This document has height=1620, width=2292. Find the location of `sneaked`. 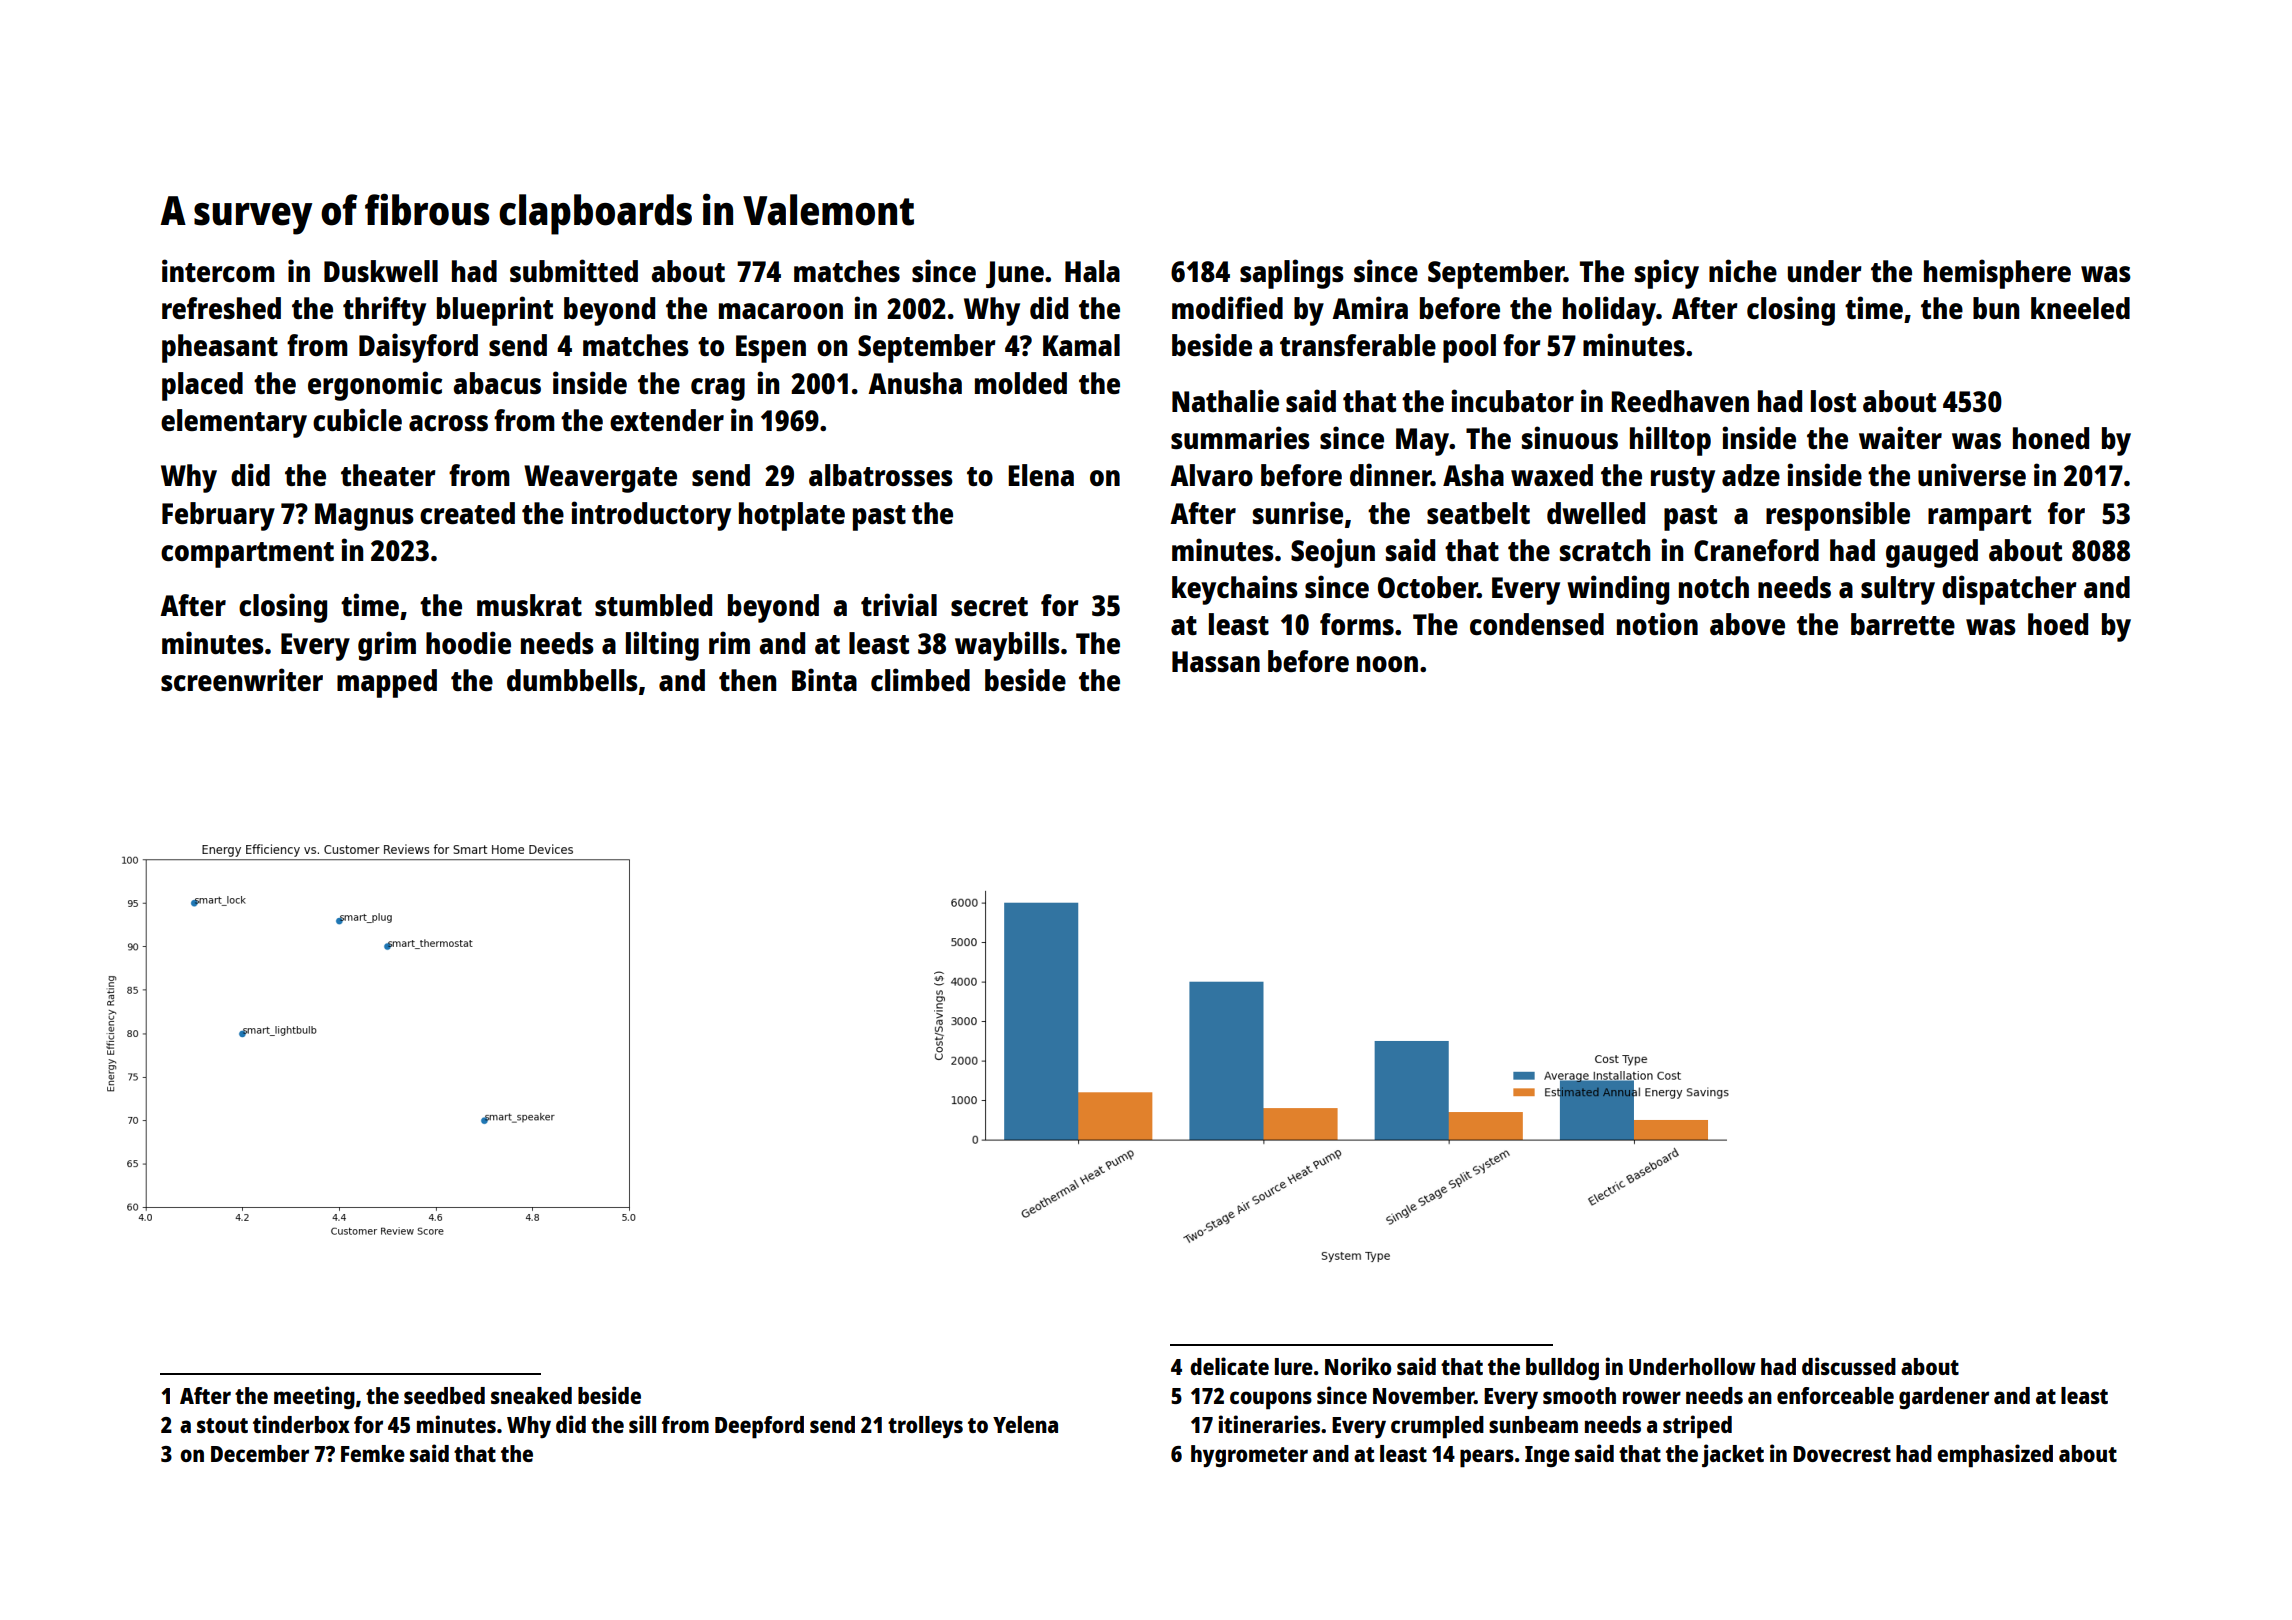

sneaked is located at coordinates (531, 1395).
